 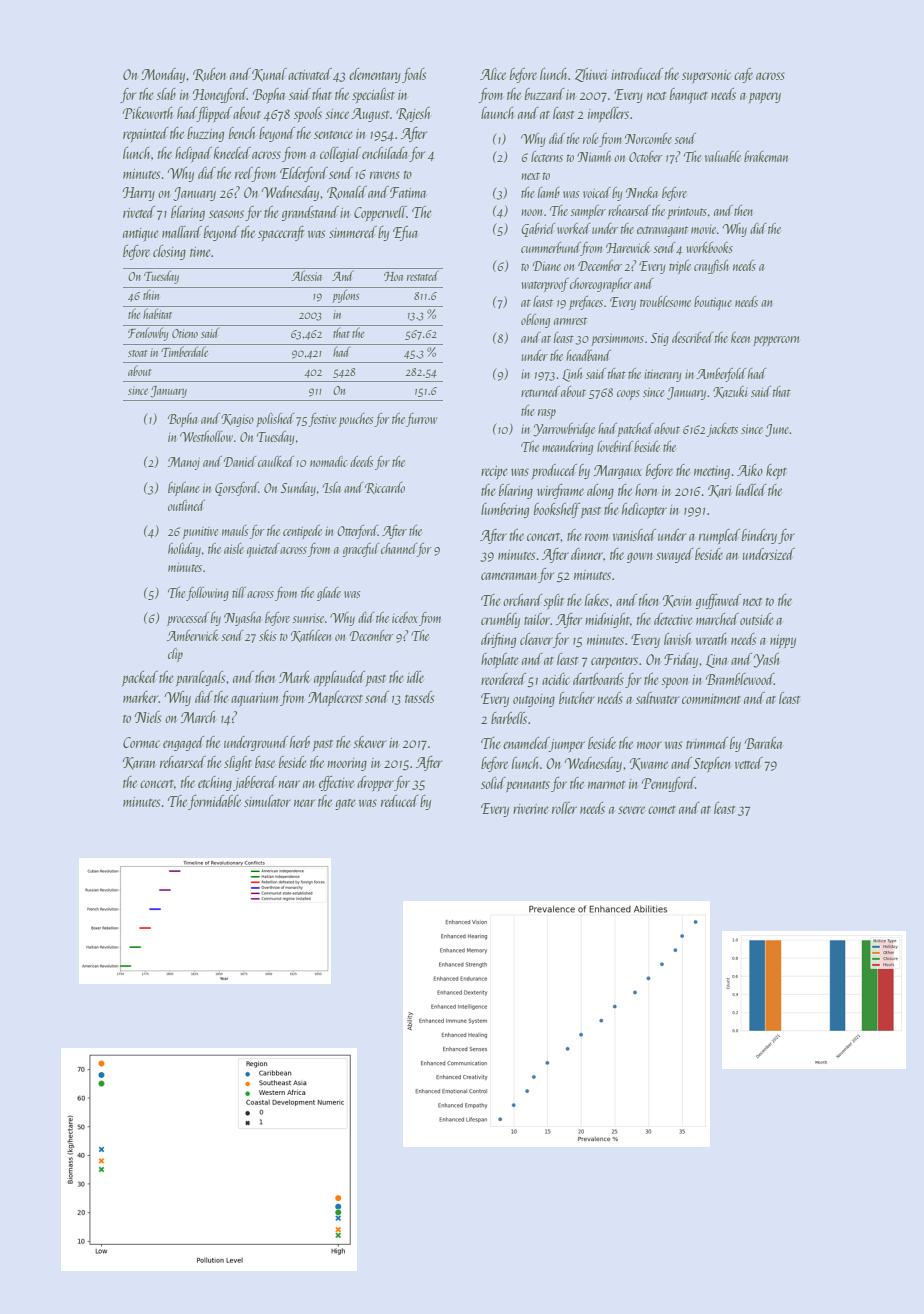 What do you see at coordinates (675, 555) in the document?
I see `swayed` at bounding box center [675, 555].
